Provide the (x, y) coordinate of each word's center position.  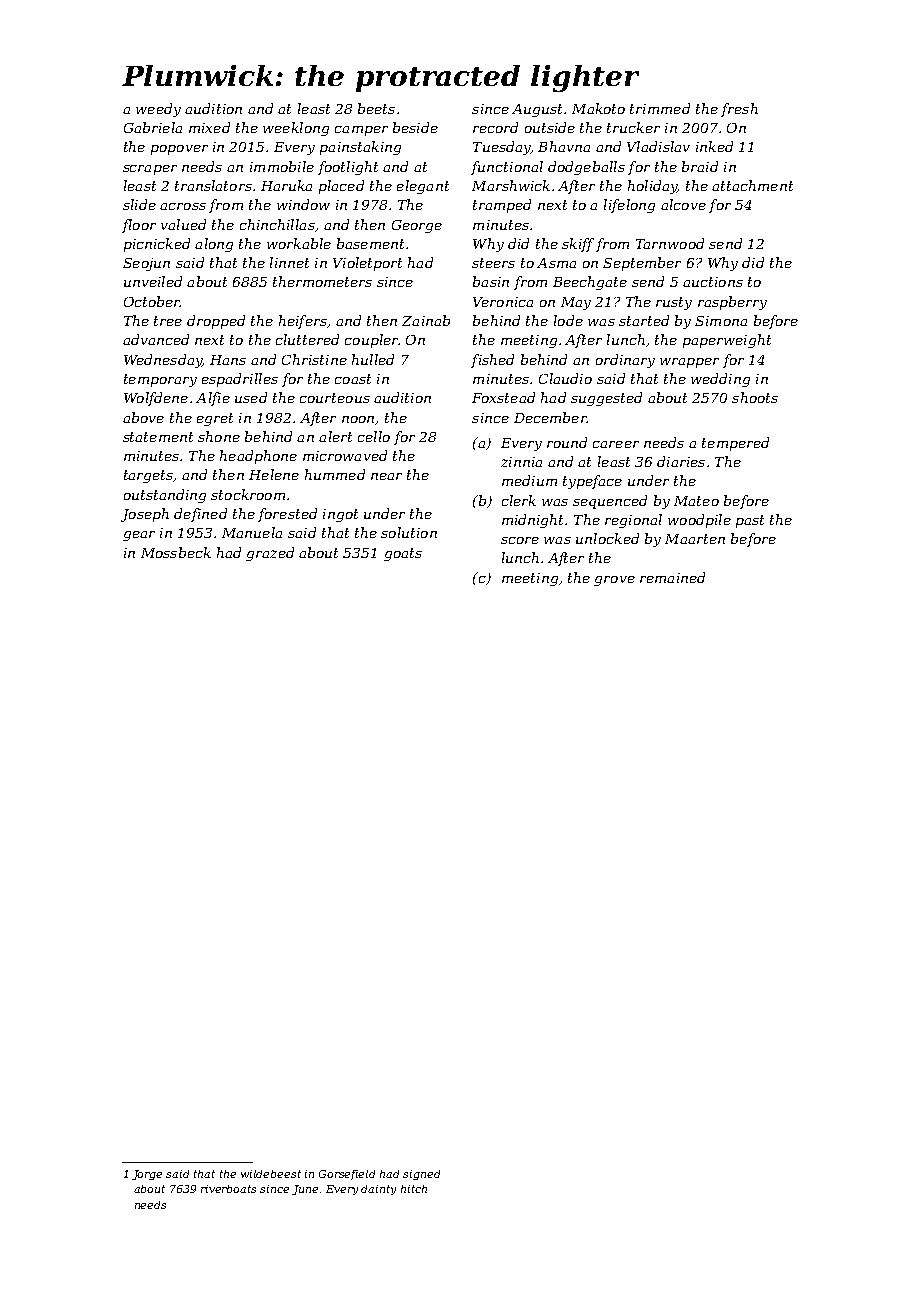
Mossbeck (176, 552)
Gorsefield (347, 1175)
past (750, 521)
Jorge (147, 1175)
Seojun (146, 264)
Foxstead (503, 397)
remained (672, 577)
